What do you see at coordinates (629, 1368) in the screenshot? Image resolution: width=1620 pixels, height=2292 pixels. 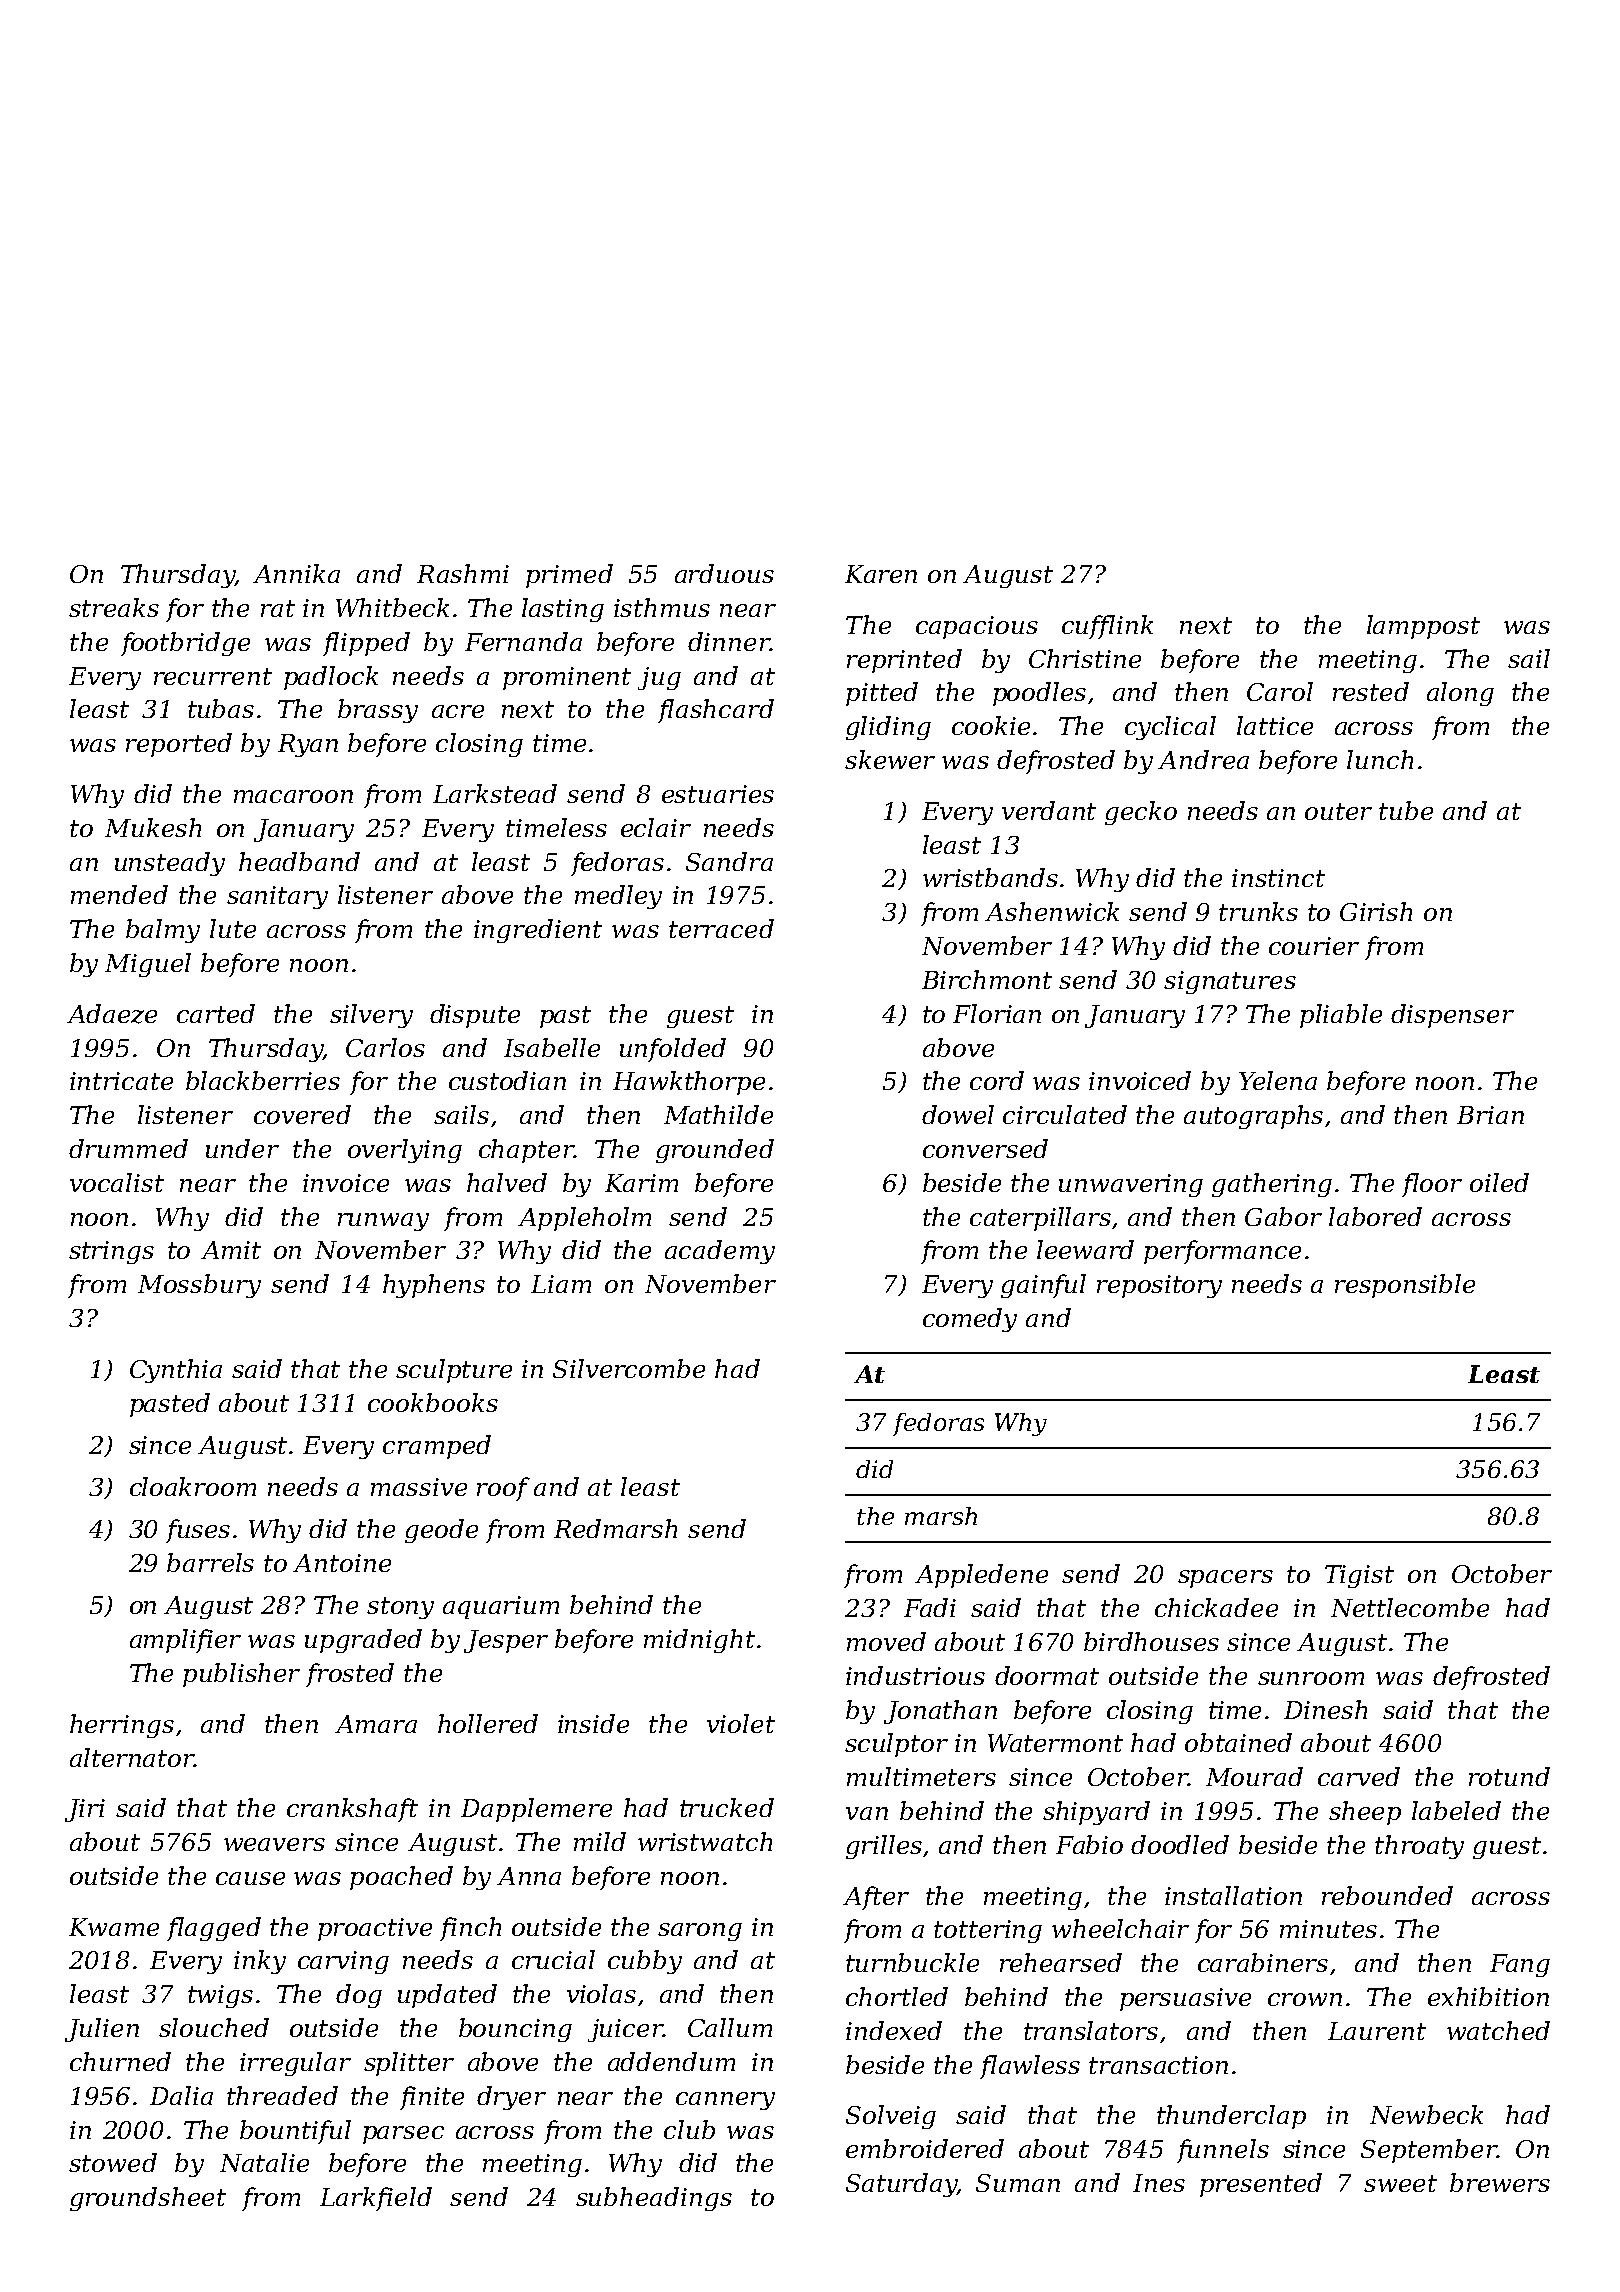 I see `Silvercombe` at bounding box center [629, 1368].
